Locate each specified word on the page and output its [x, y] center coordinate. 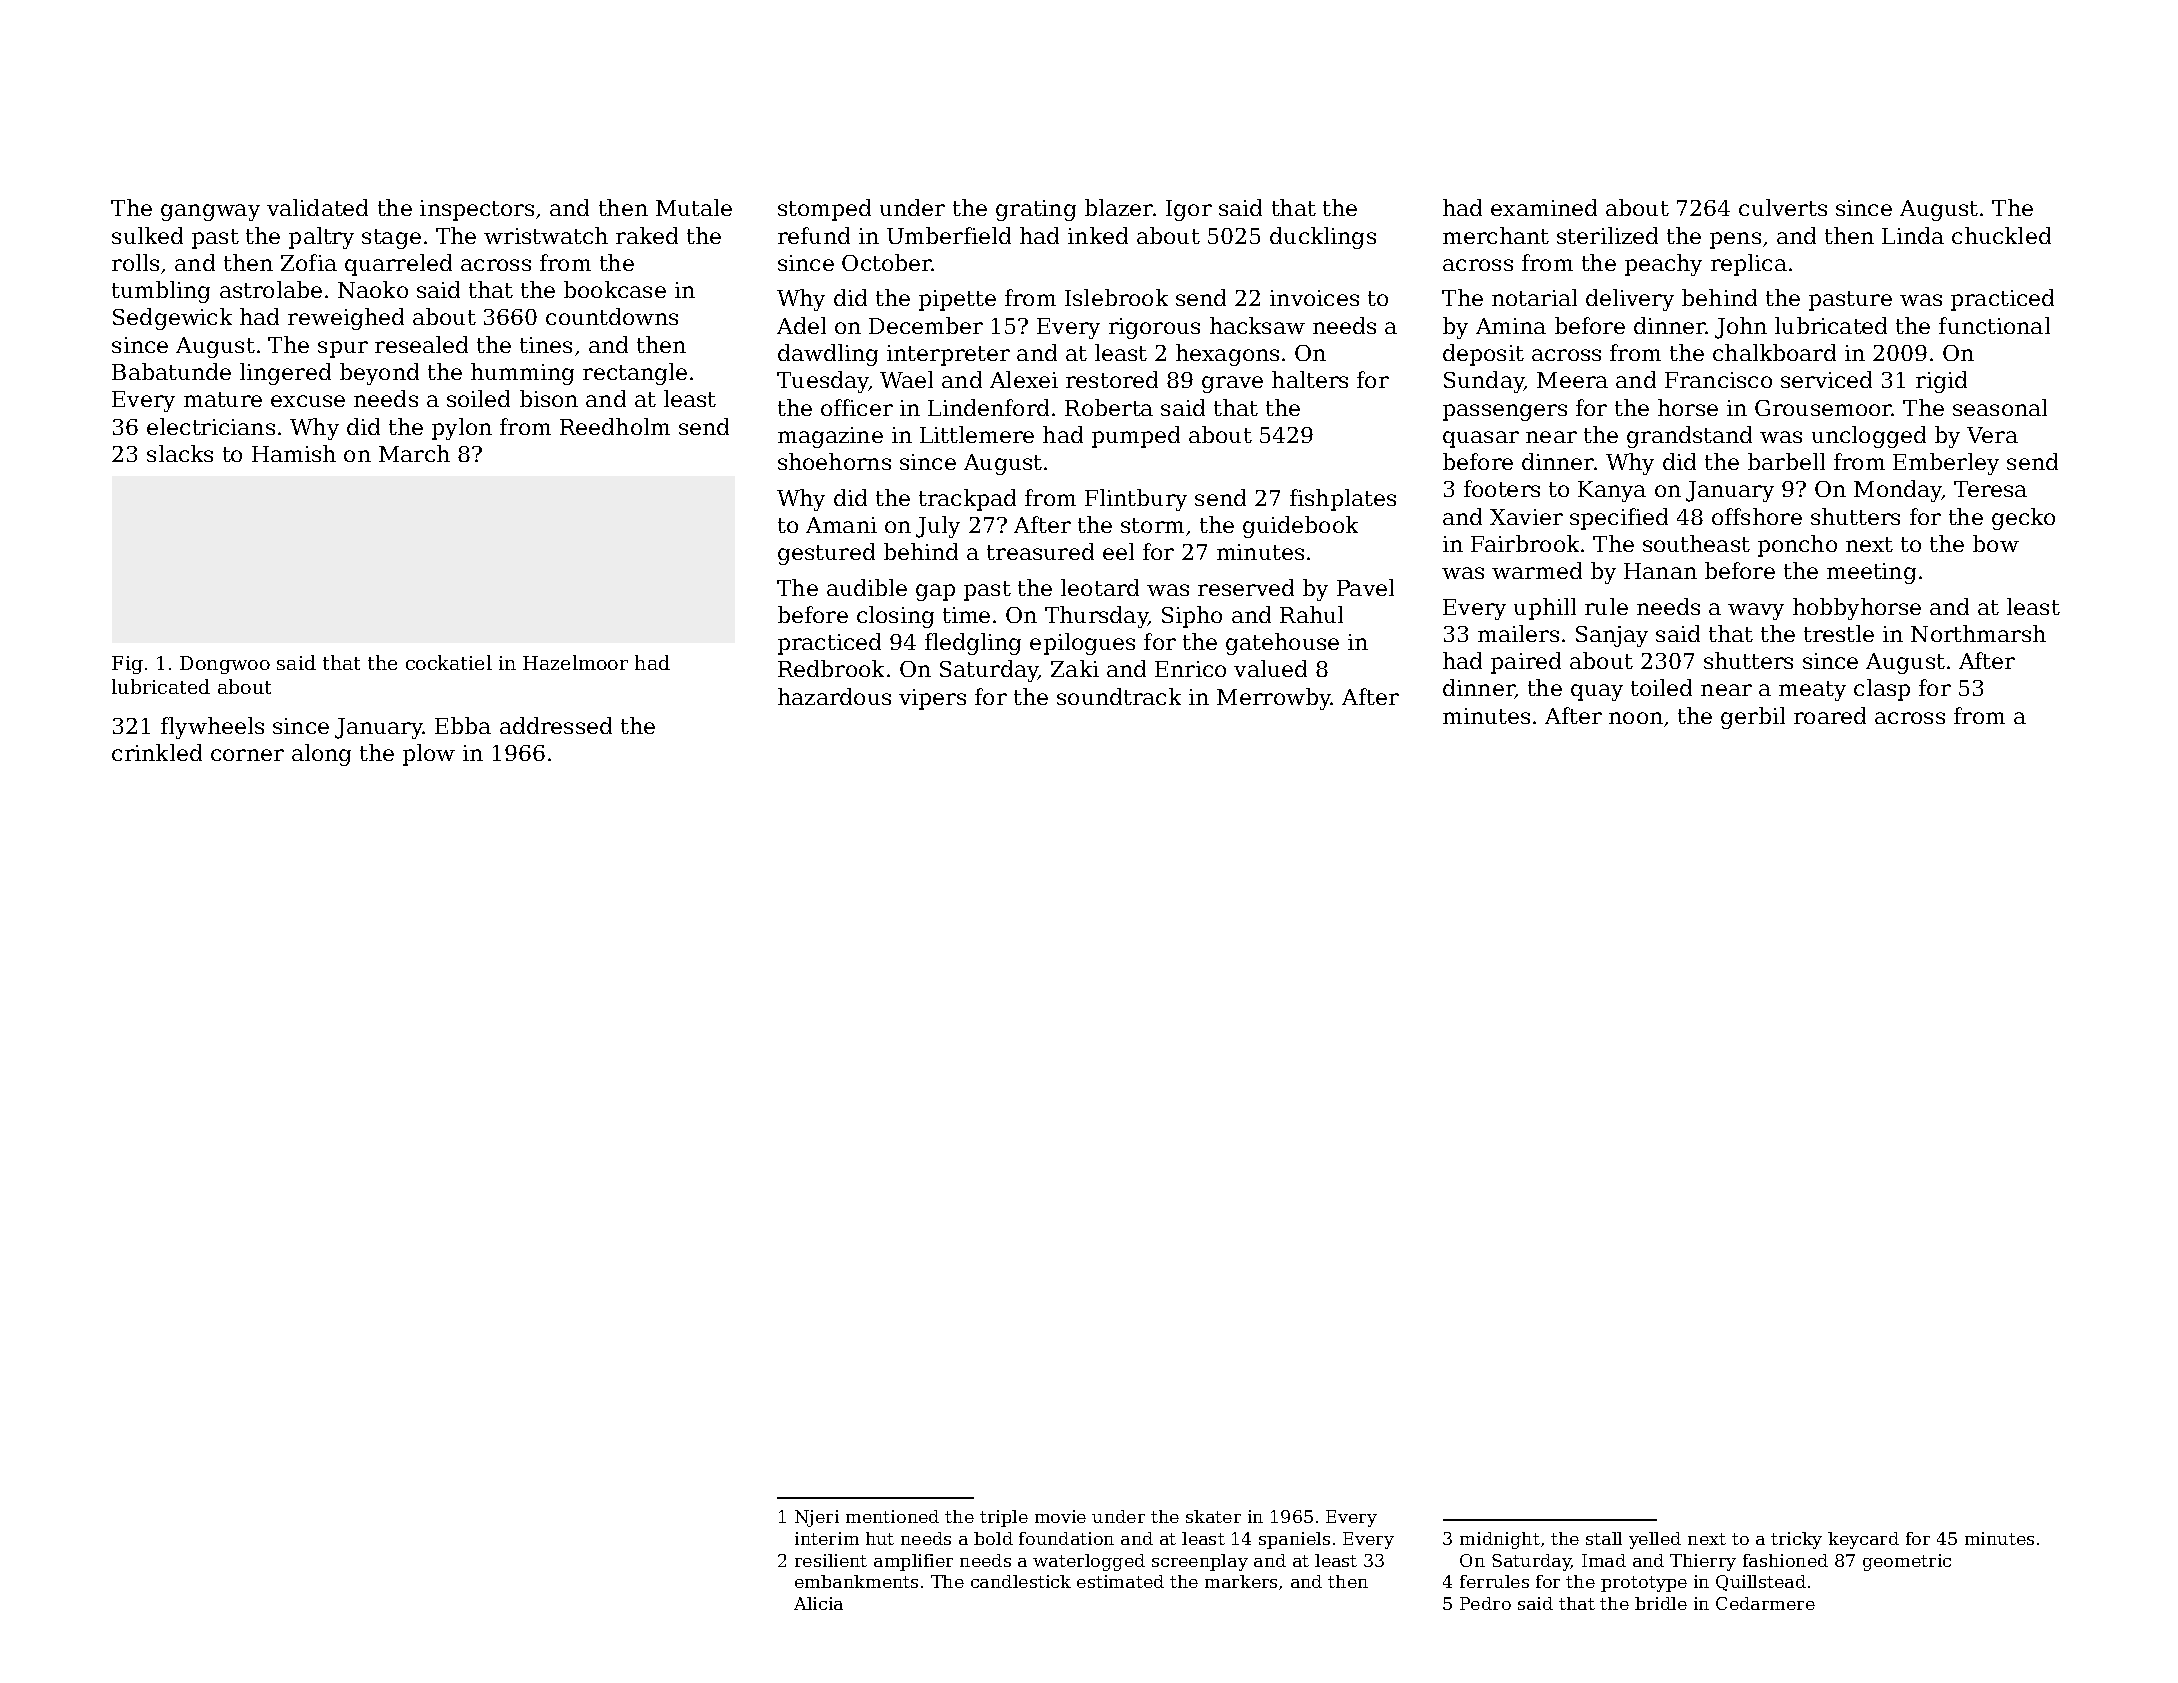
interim [827, 1538]
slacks [180, 453]
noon [1636, 718]
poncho [1797, 546]
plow [429, 755]
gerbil [1753, 718]
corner [247, 755]
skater [1213, 1516]
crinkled [157, 752]
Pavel [1365, 587]
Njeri [817, 1518]
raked [647, 235]
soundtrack [1119, 696]
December [926, 325]
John [1741, 328]
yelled [1655, 1540]
